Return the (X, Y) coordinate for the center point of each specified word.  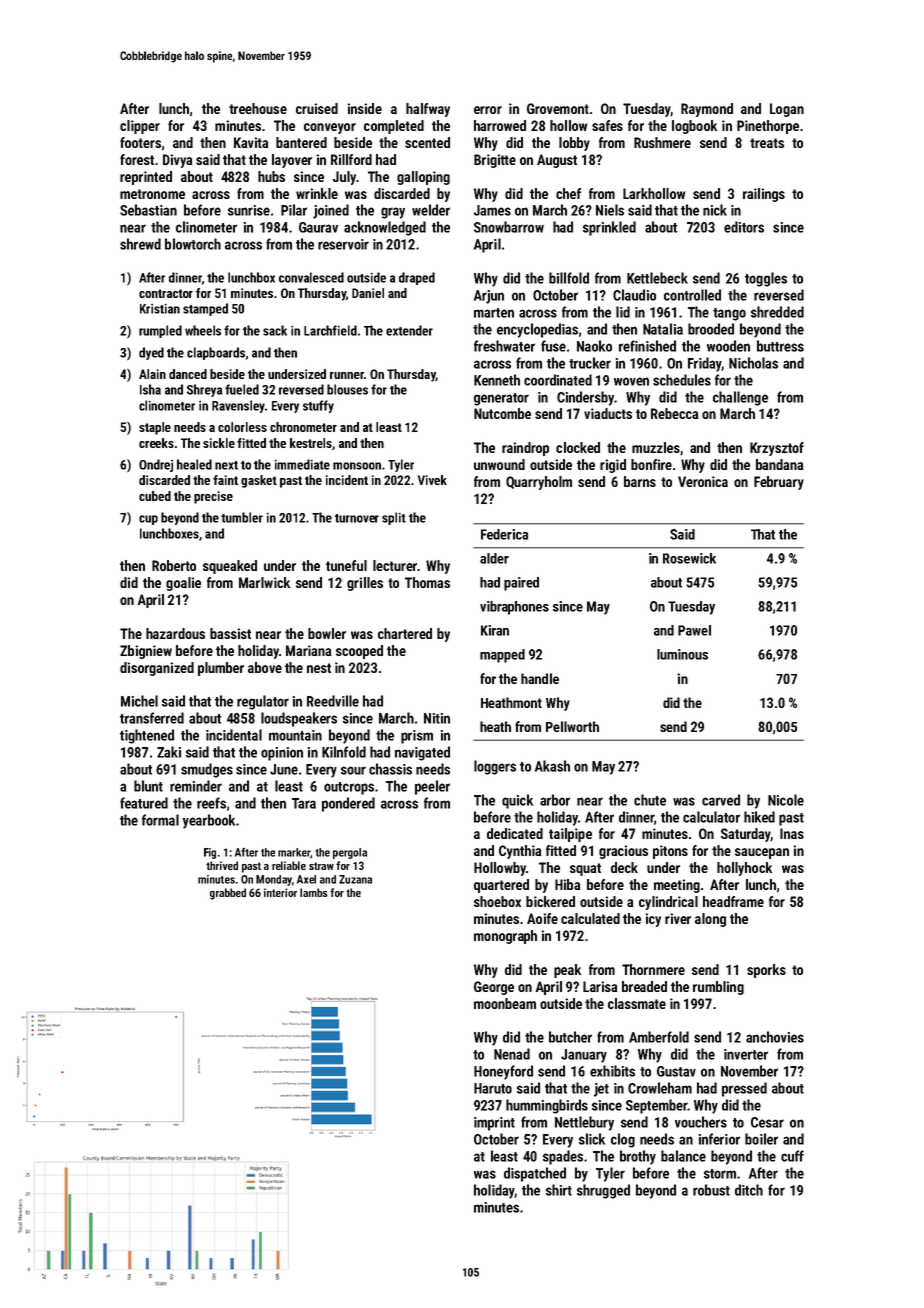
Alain (152, 374)
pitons (670, 852)
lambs (313, 892)
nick (715, 210)
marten (494, 313)
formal (160, 820)
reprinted (146, 178)
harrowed (500, 125)
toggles (766, 279)
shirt (559, 1190)
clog (623, 1140)
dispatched (535, 1174)
